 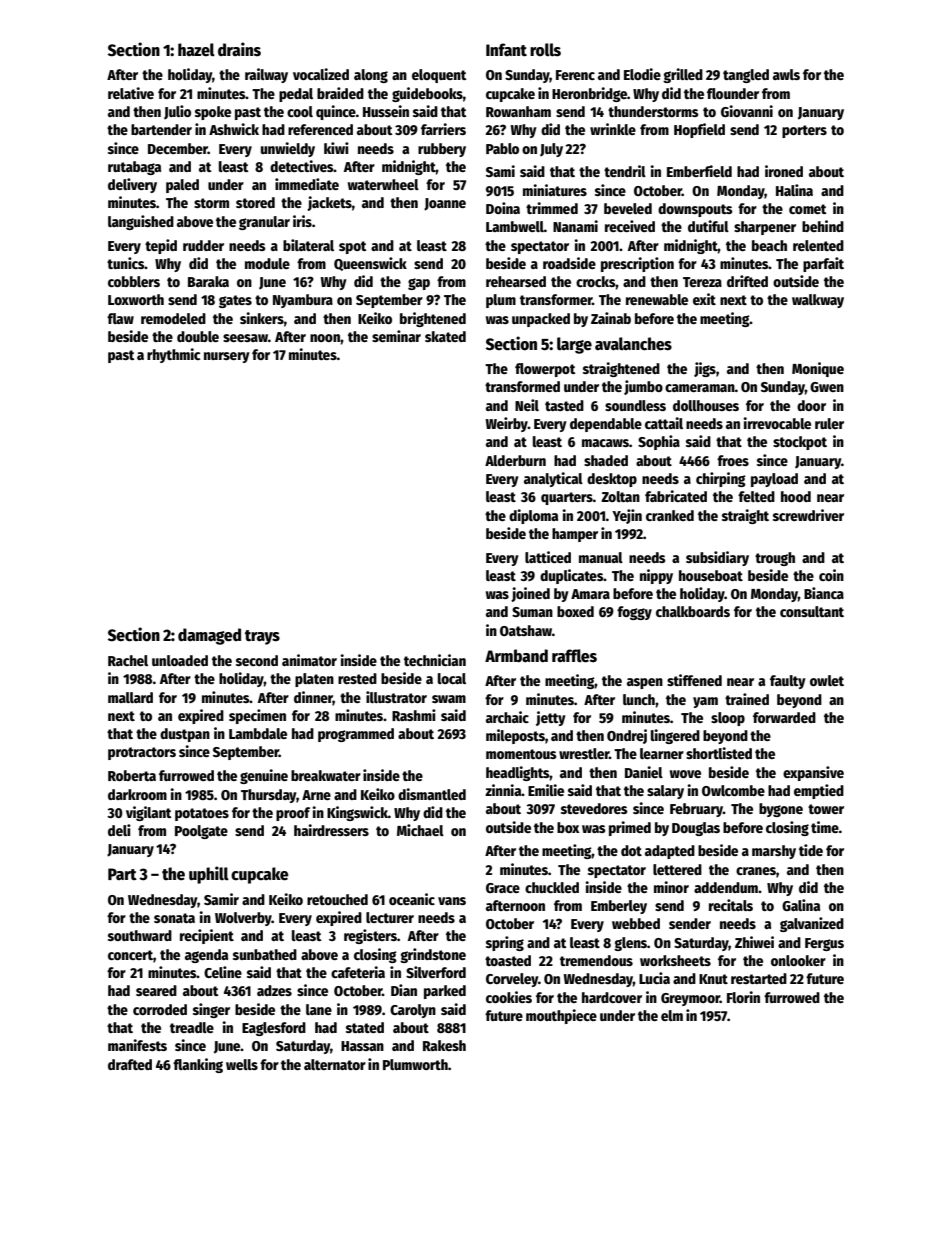 I want to click on macaws, so click(x=605, y=443).
